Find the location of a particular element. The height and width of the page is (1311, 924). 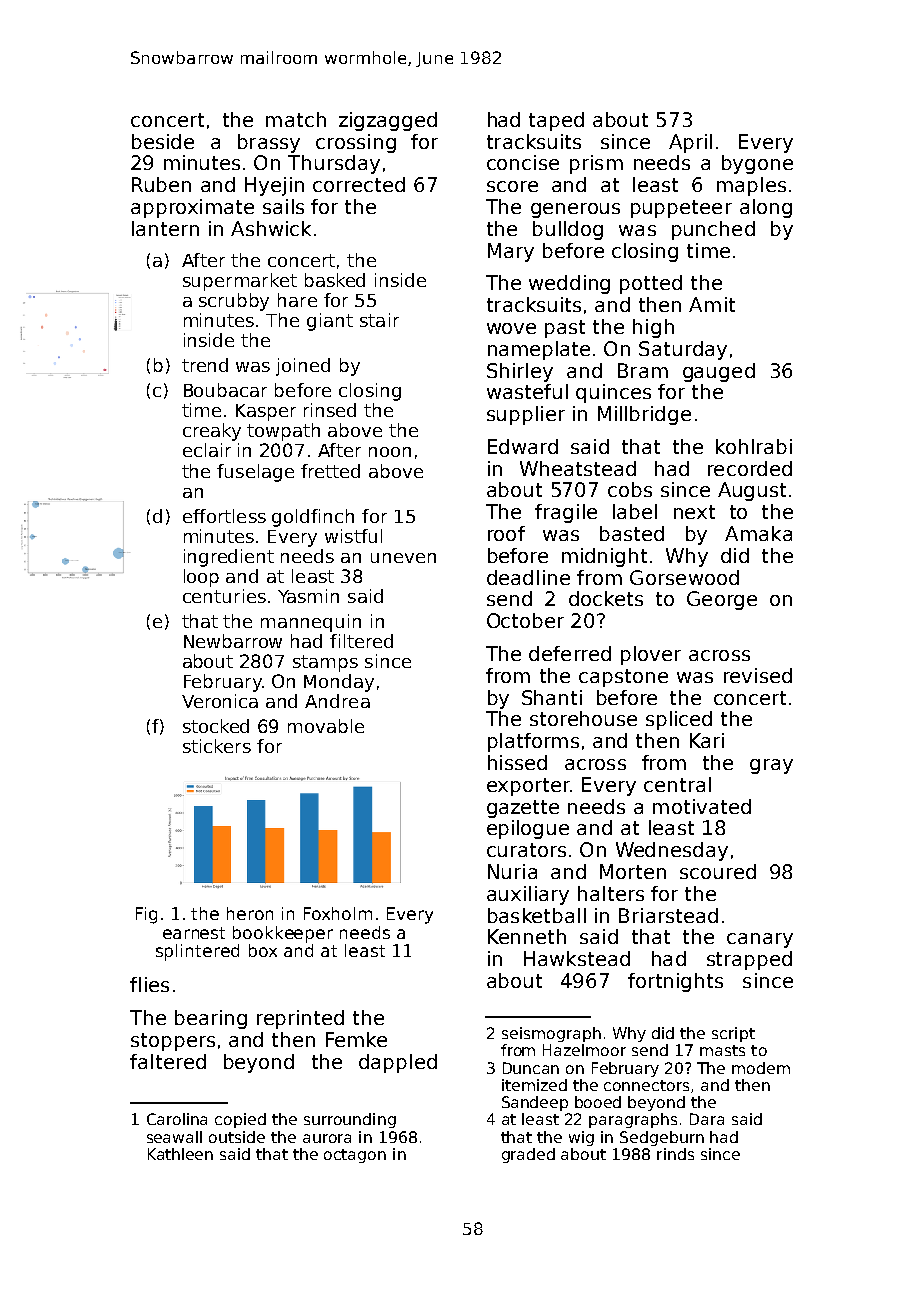

past is located at coordinates (565, 329).
